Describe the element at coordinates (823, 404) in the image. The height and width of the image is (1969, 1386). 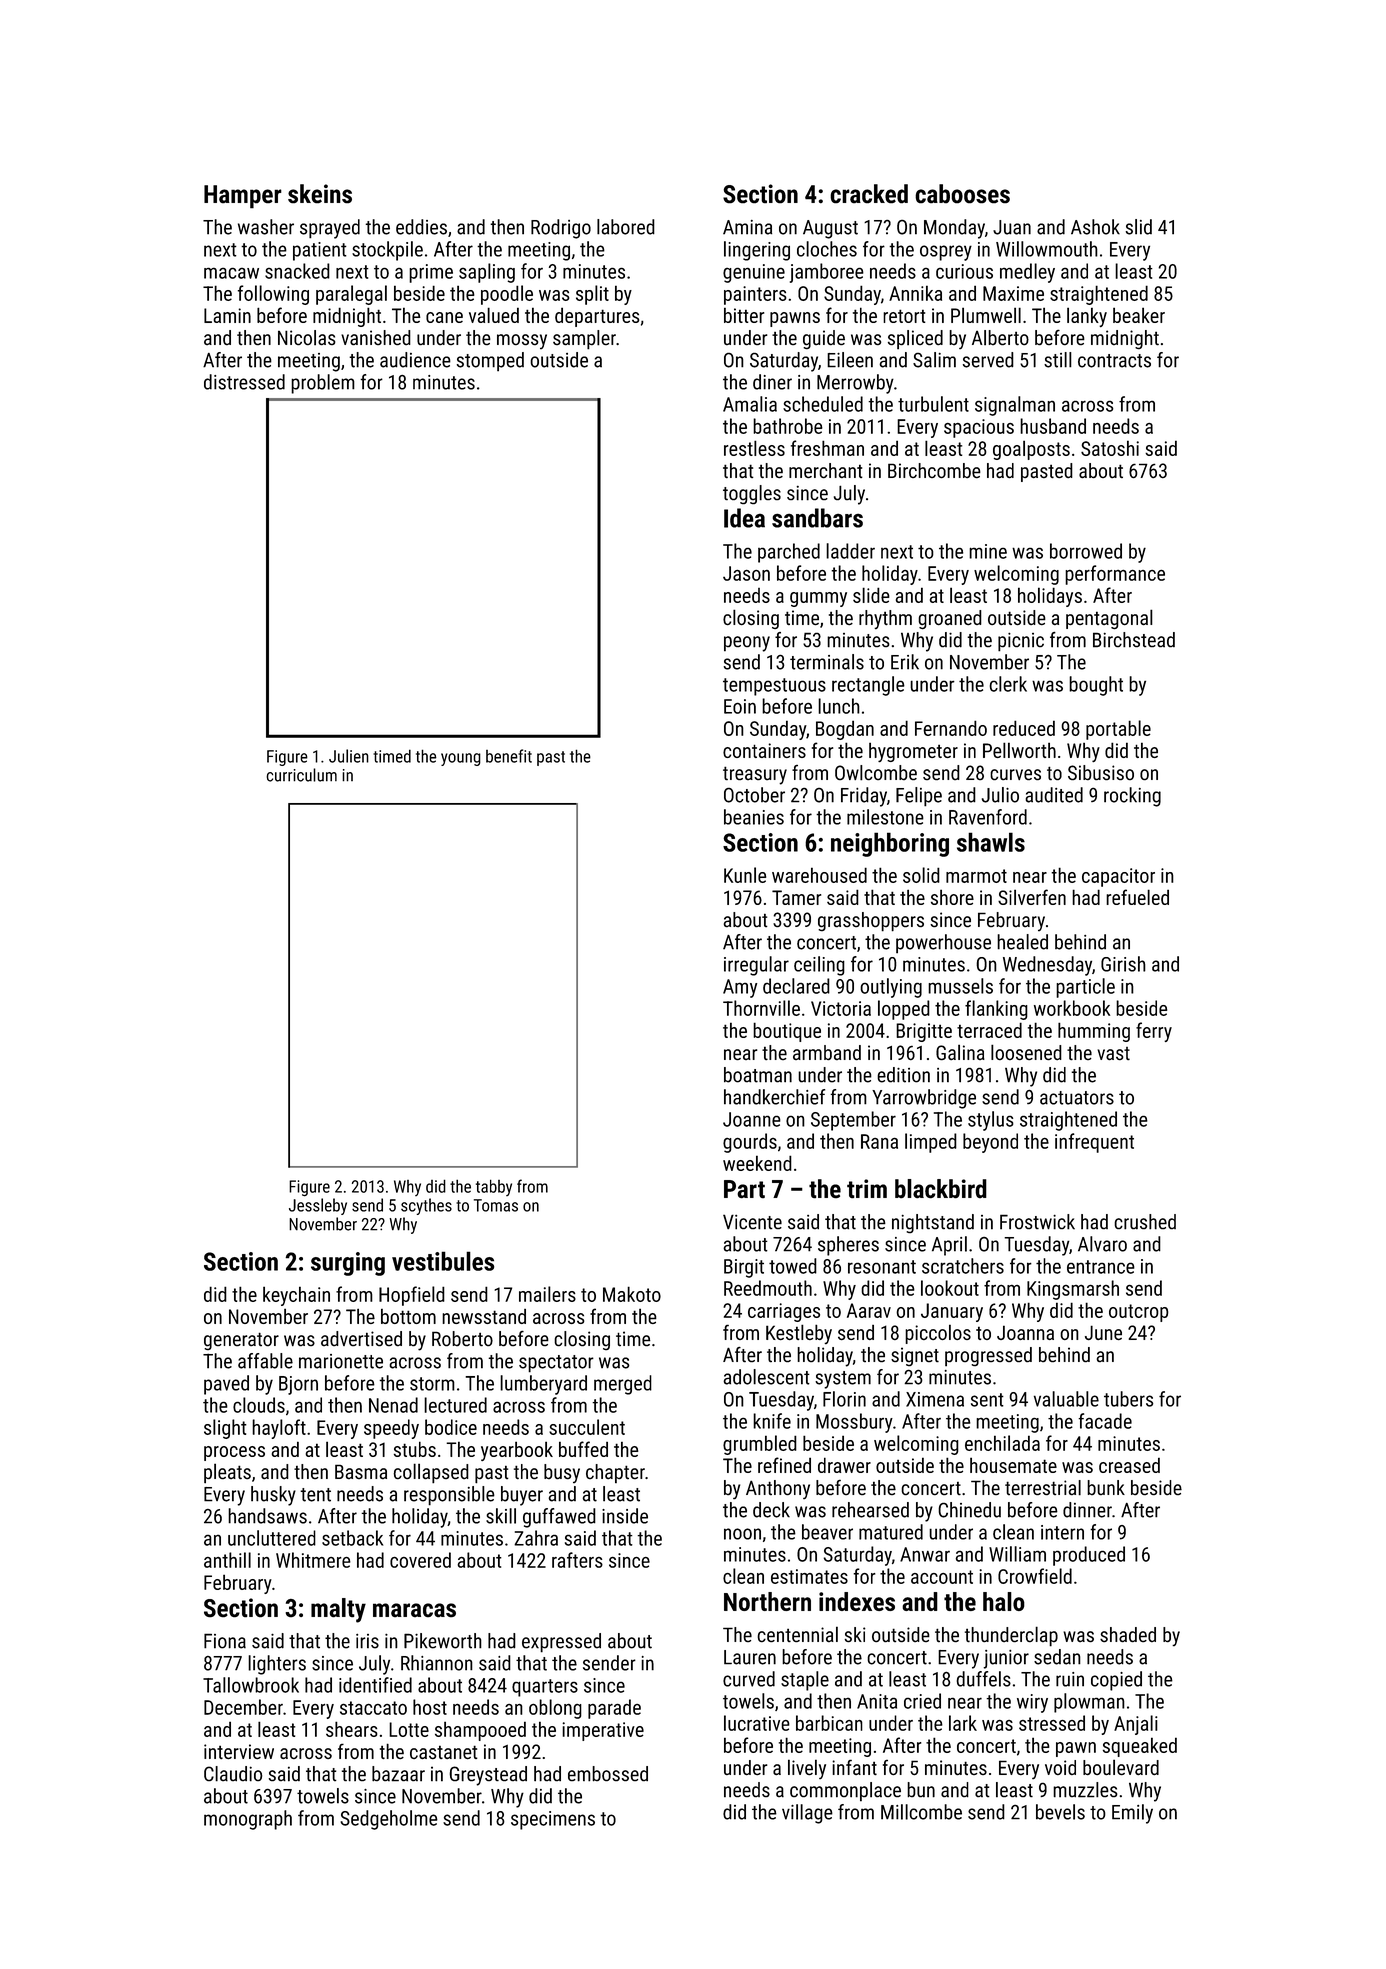
I see `scheduled` at that location.
